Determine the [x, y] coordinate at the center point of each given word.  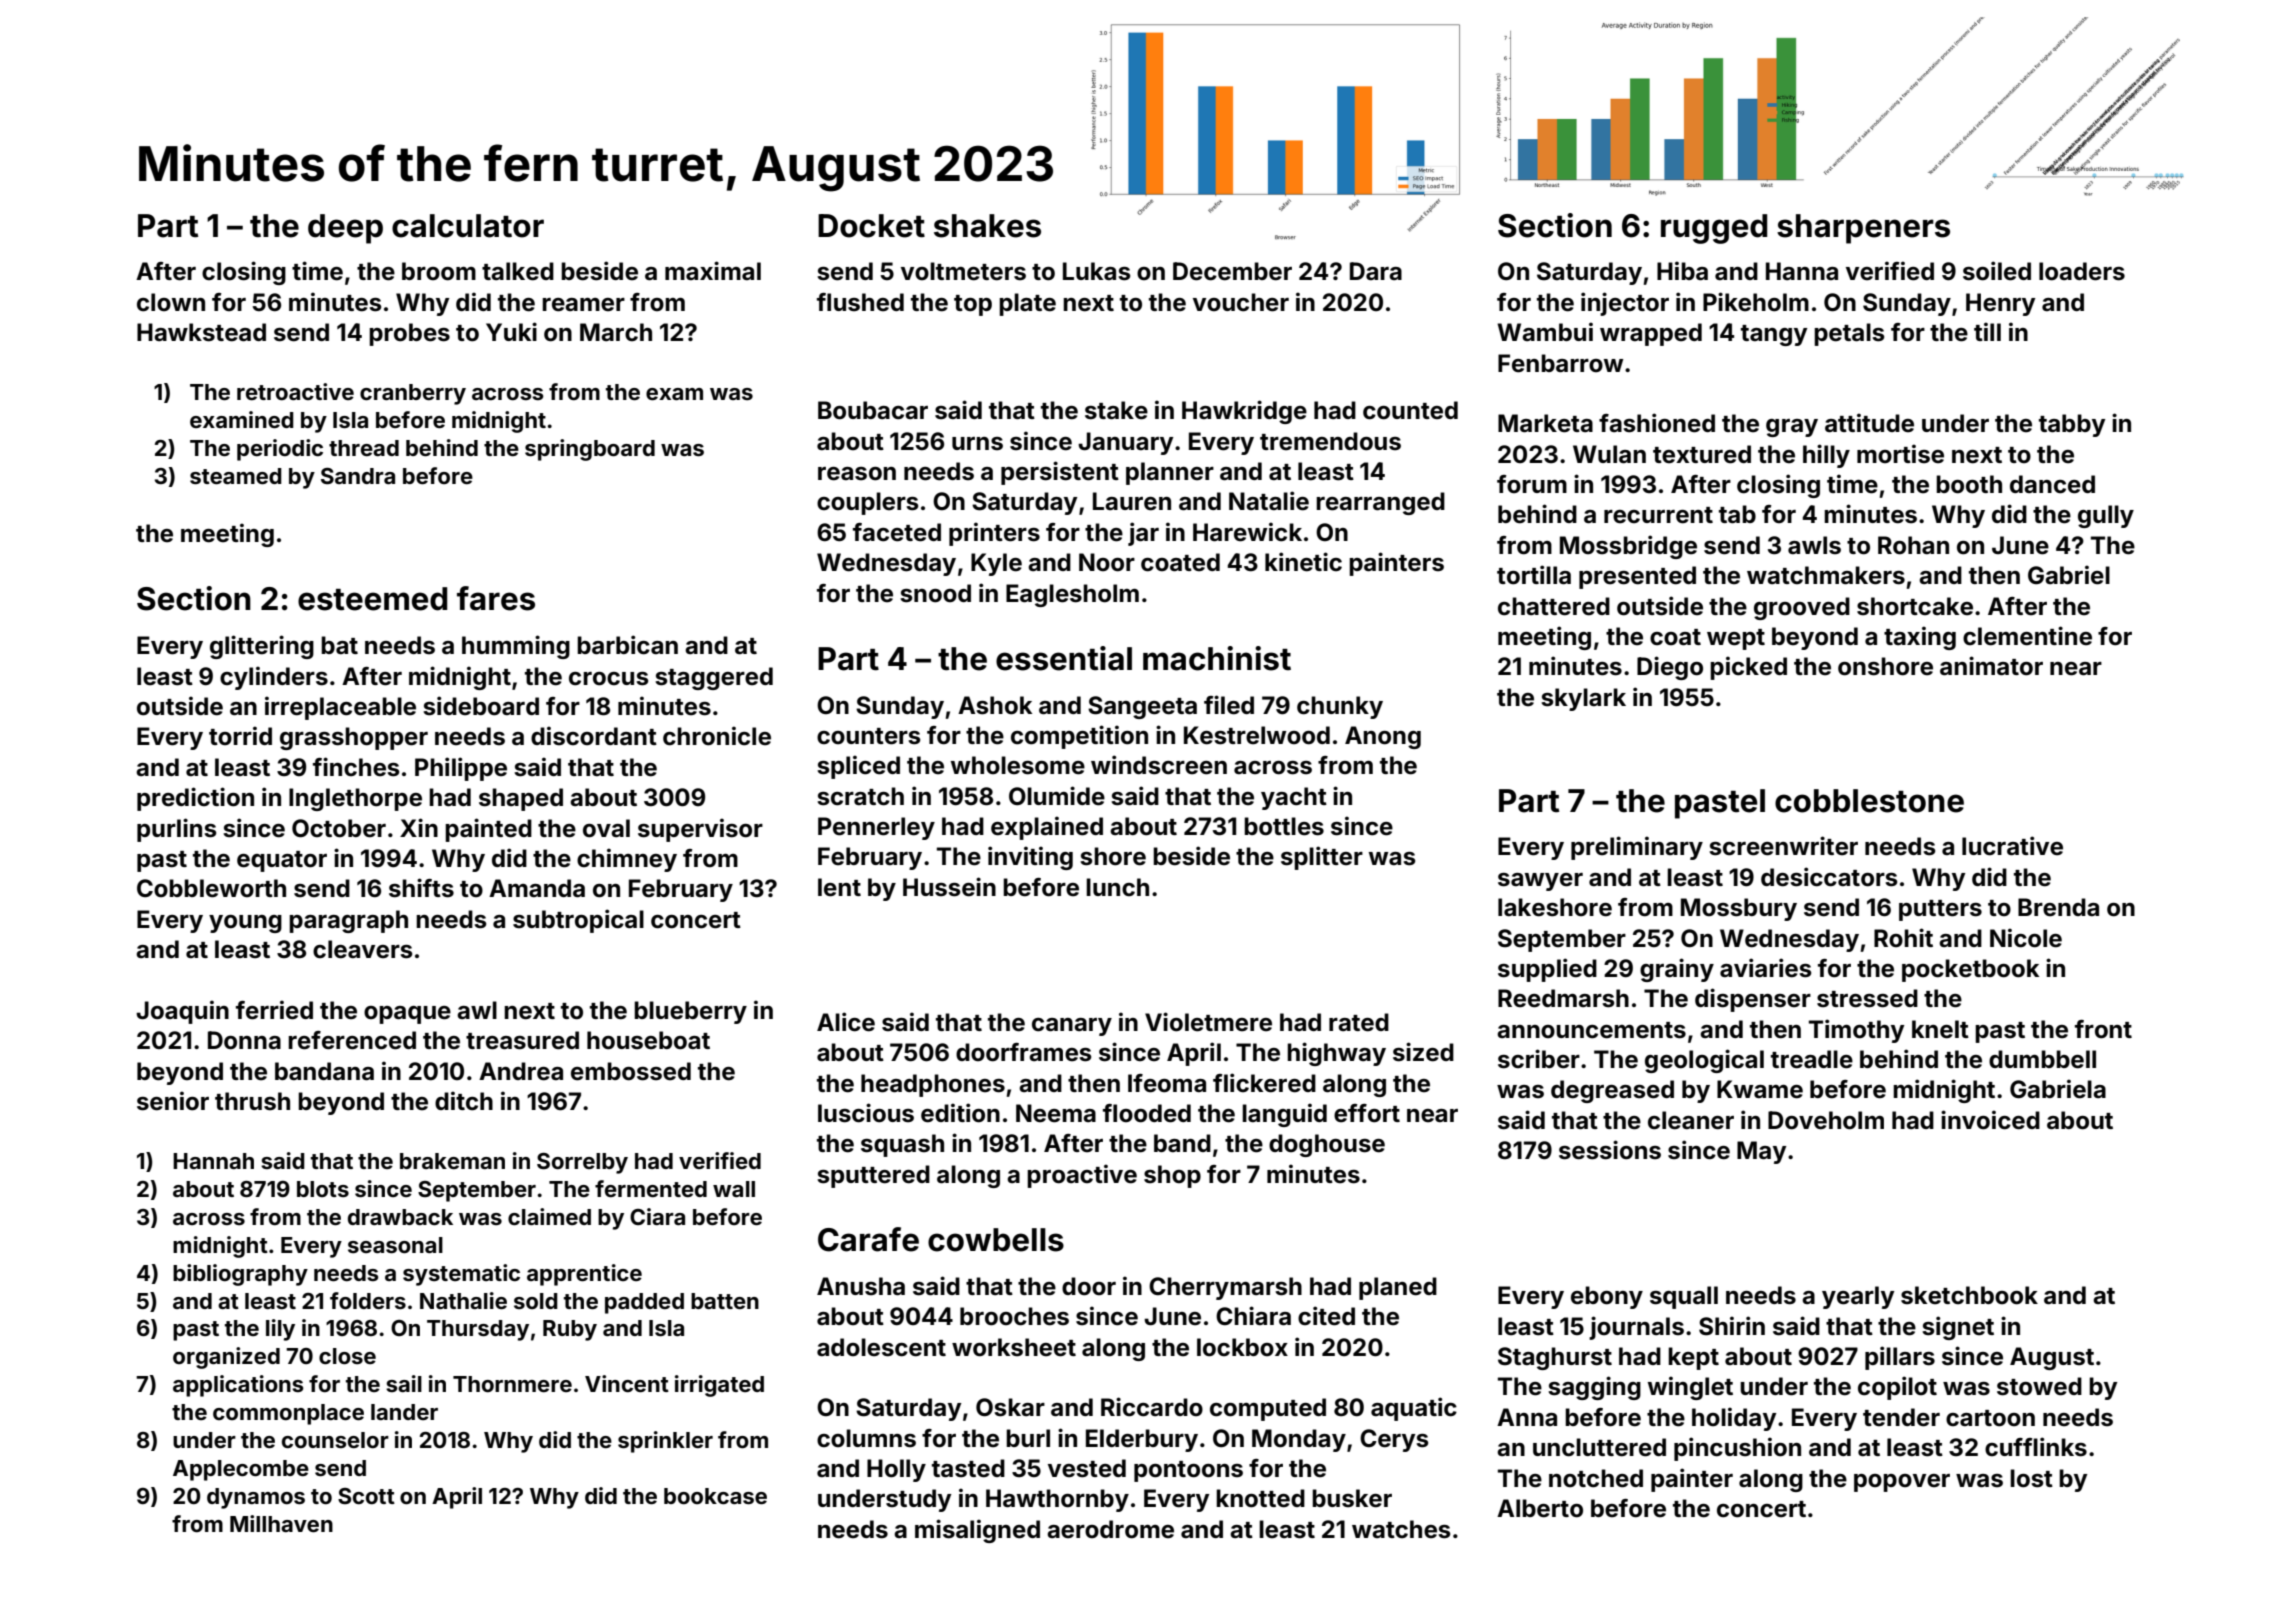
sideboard [481, 706]
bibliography [240, 1275]
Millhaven [281, 1523]
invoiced [1990, 1120]
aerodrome [1110, 1529]
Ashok [995, 705]
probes [409, 334]
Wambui [1545, 331]
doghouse [1327, 1145]
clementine [2027, 636]
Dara [1376, 271]
